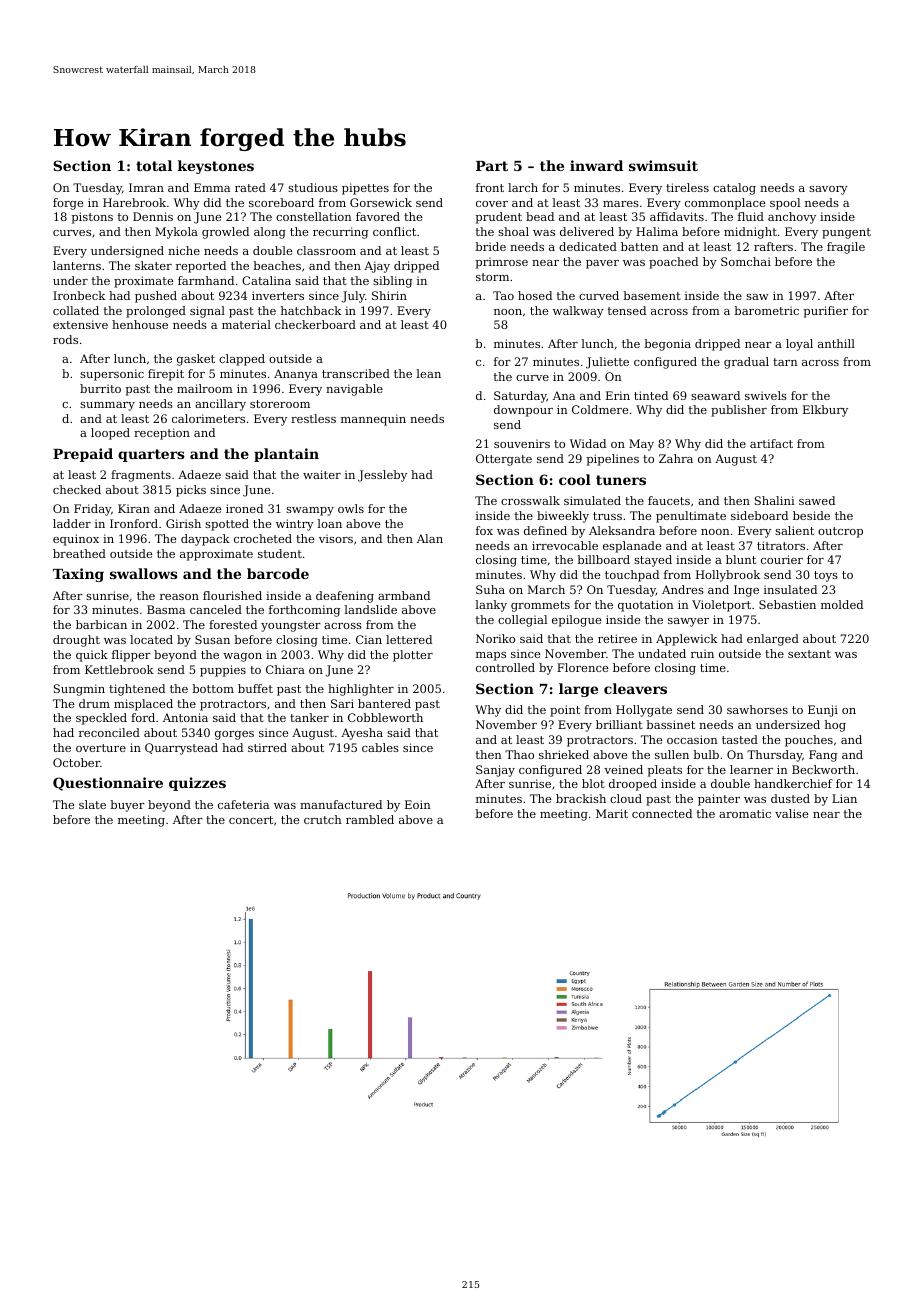 Image resolution: width=924 pixels, height=1308 pixels. What do you see at coordinates (373, 420) in the screenshot?
I see `mannequin` at bounding box center [373, 420].
